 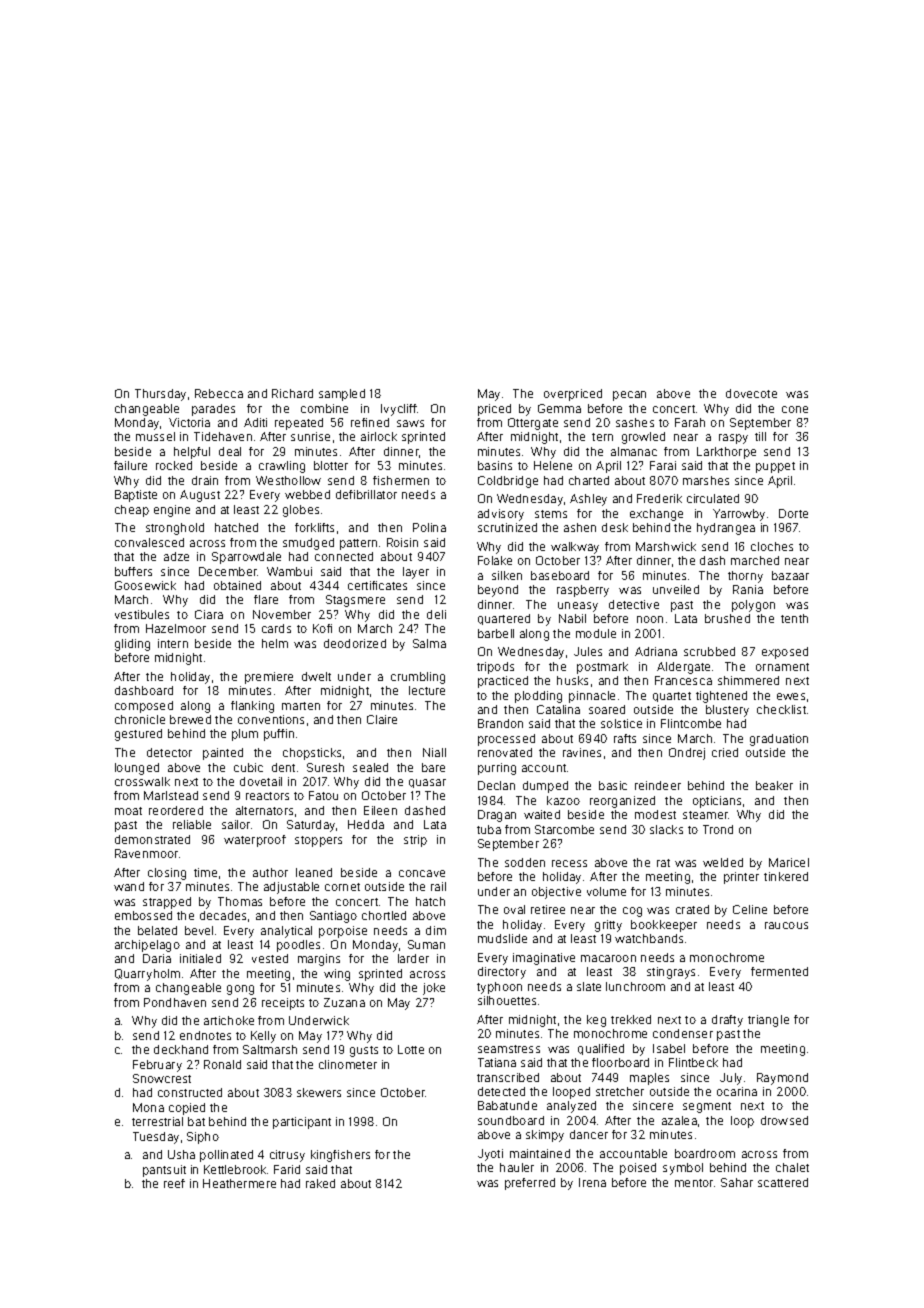 What do you see at coordinates (413, 958) in the screenshot?
I see `larder` at bounding box center [413, 958].
